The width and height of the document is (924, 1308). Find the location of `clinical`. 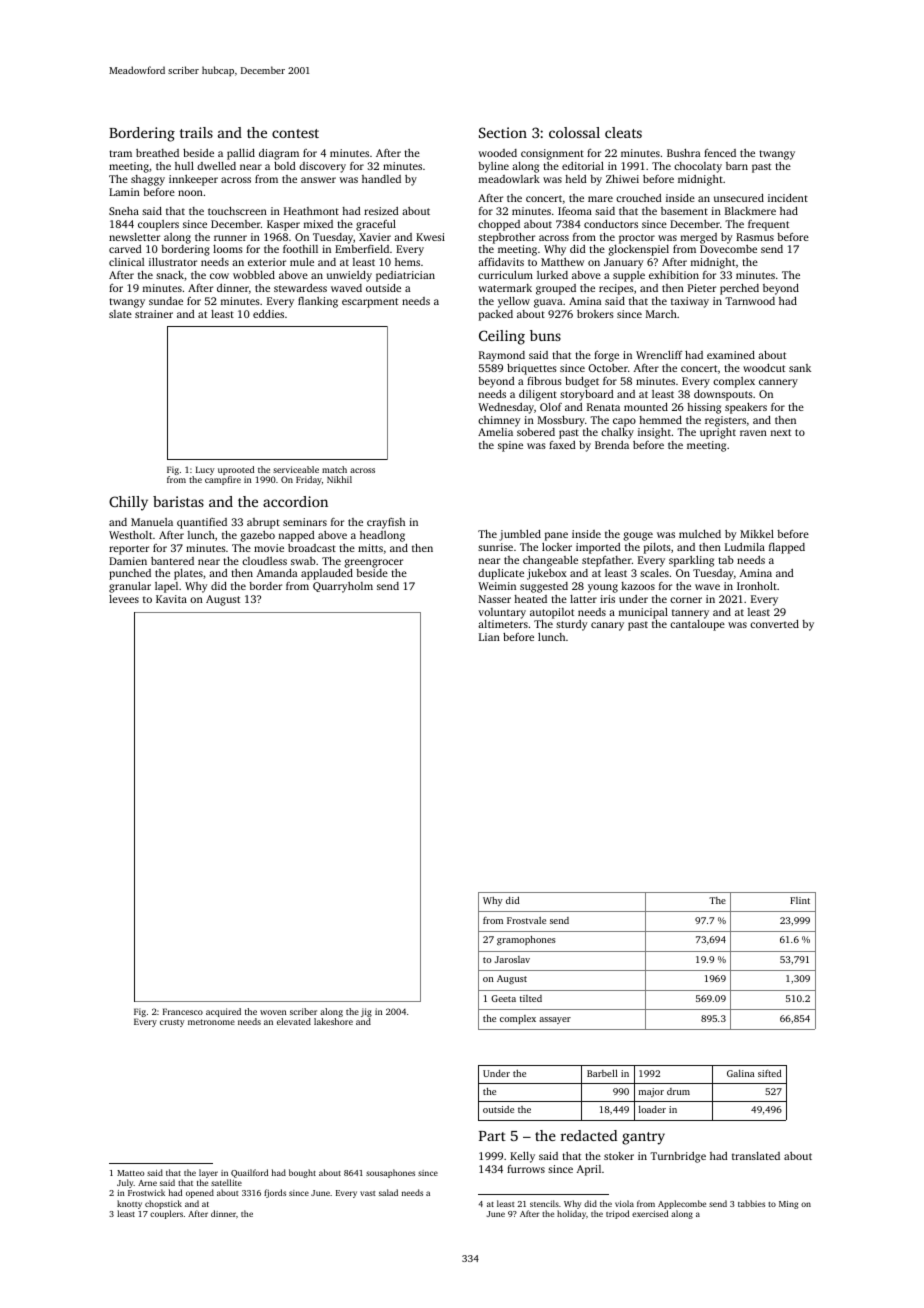

clinical is located at coordinates (126, 262).
